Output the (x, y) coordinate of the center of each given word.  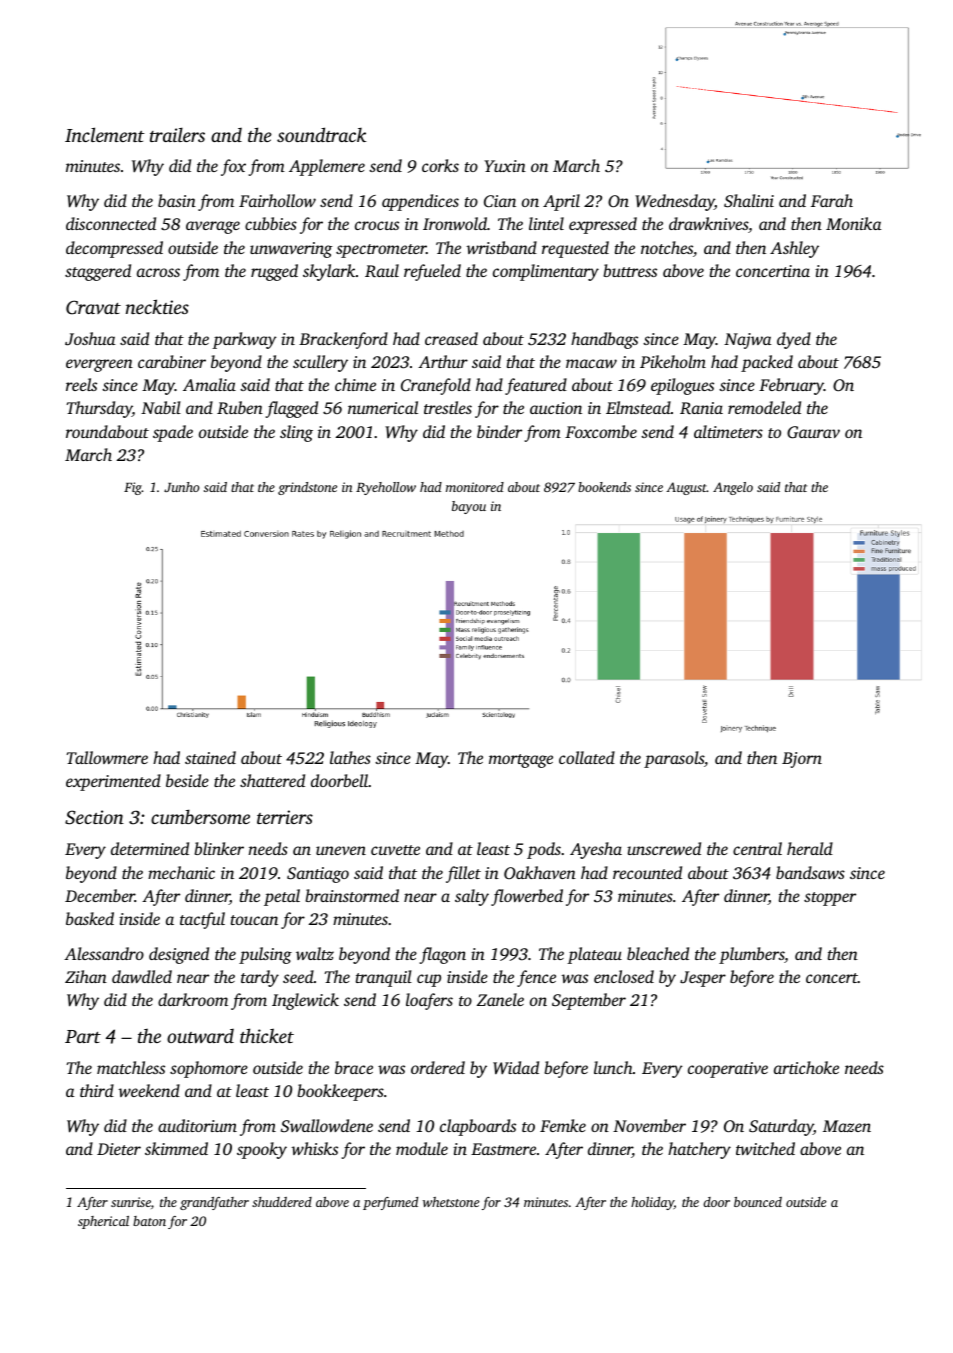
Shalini (749, 201)
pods (544, 850)
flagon (443, 955)
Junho (181, 487)
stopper (830, 899)
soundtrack (322, 134)
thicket (267, 1035)
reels (81, 384)
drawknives (708, 223)
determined (150, 848)
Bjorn (802, 760)
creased (451, 338)
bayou (469, 507)
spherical (103, 1222)
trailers (177, 134)
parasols (674, 759)
